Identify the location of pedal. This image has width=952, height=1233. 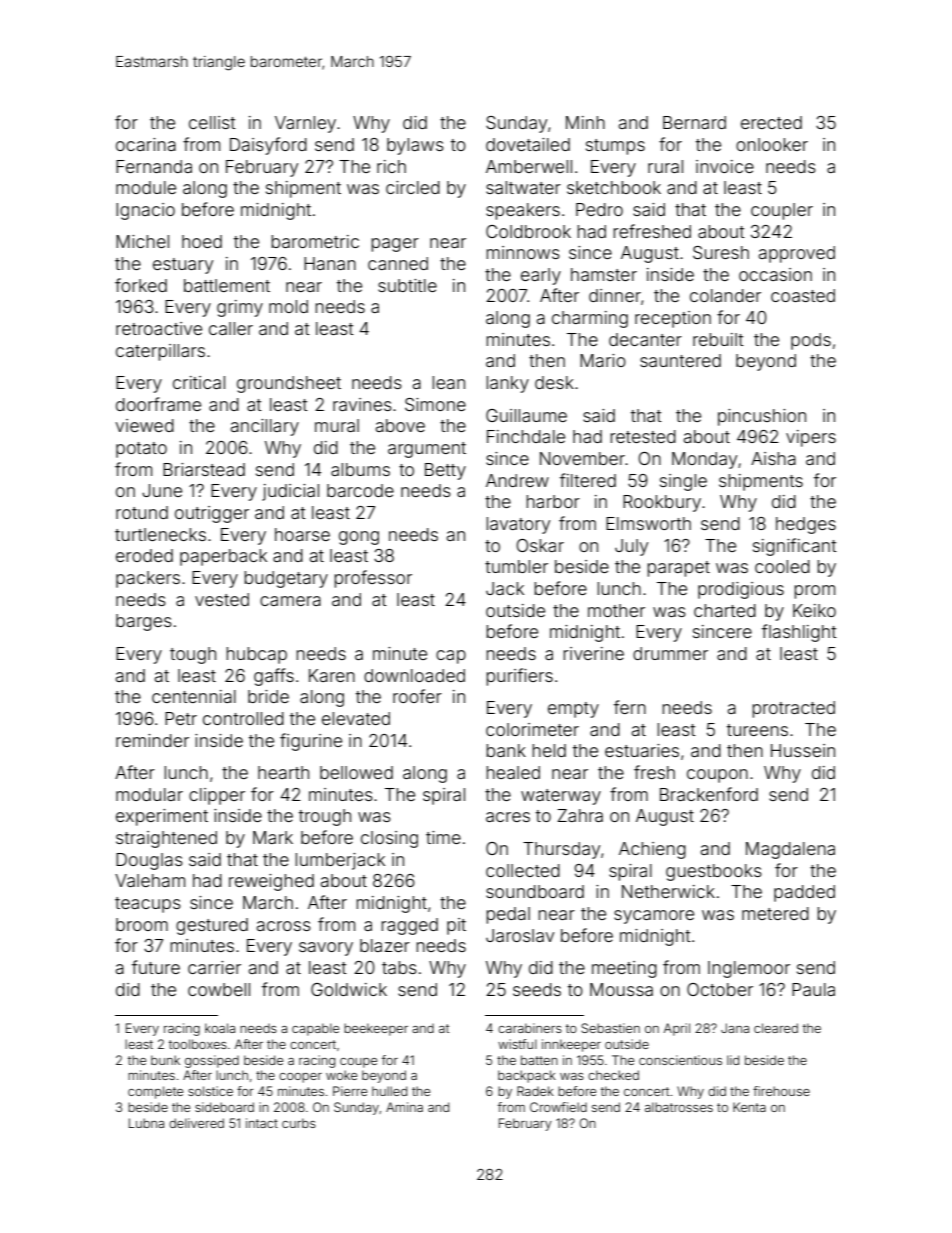
(508, 915).
